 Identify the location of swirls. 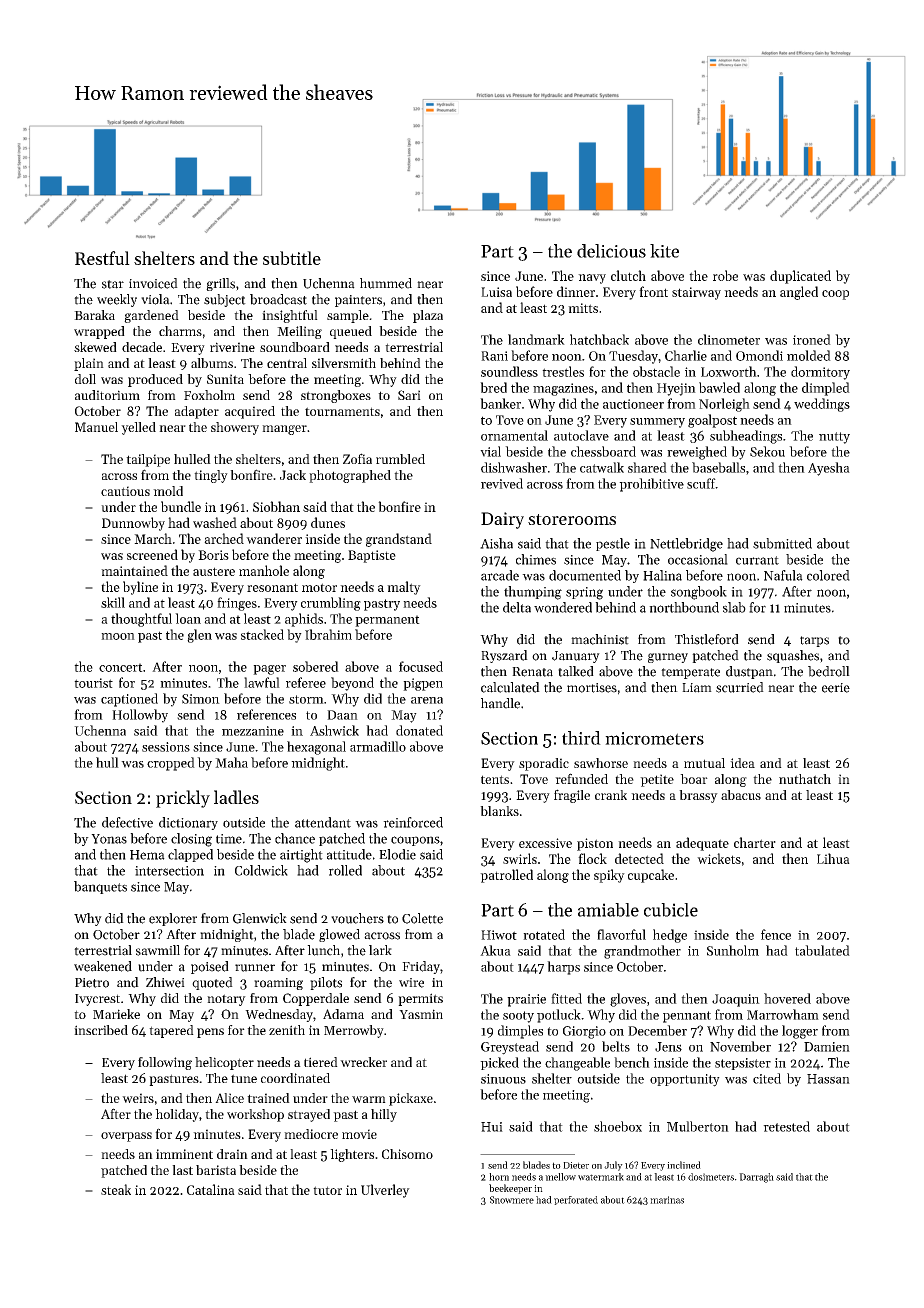
(520, 858).
